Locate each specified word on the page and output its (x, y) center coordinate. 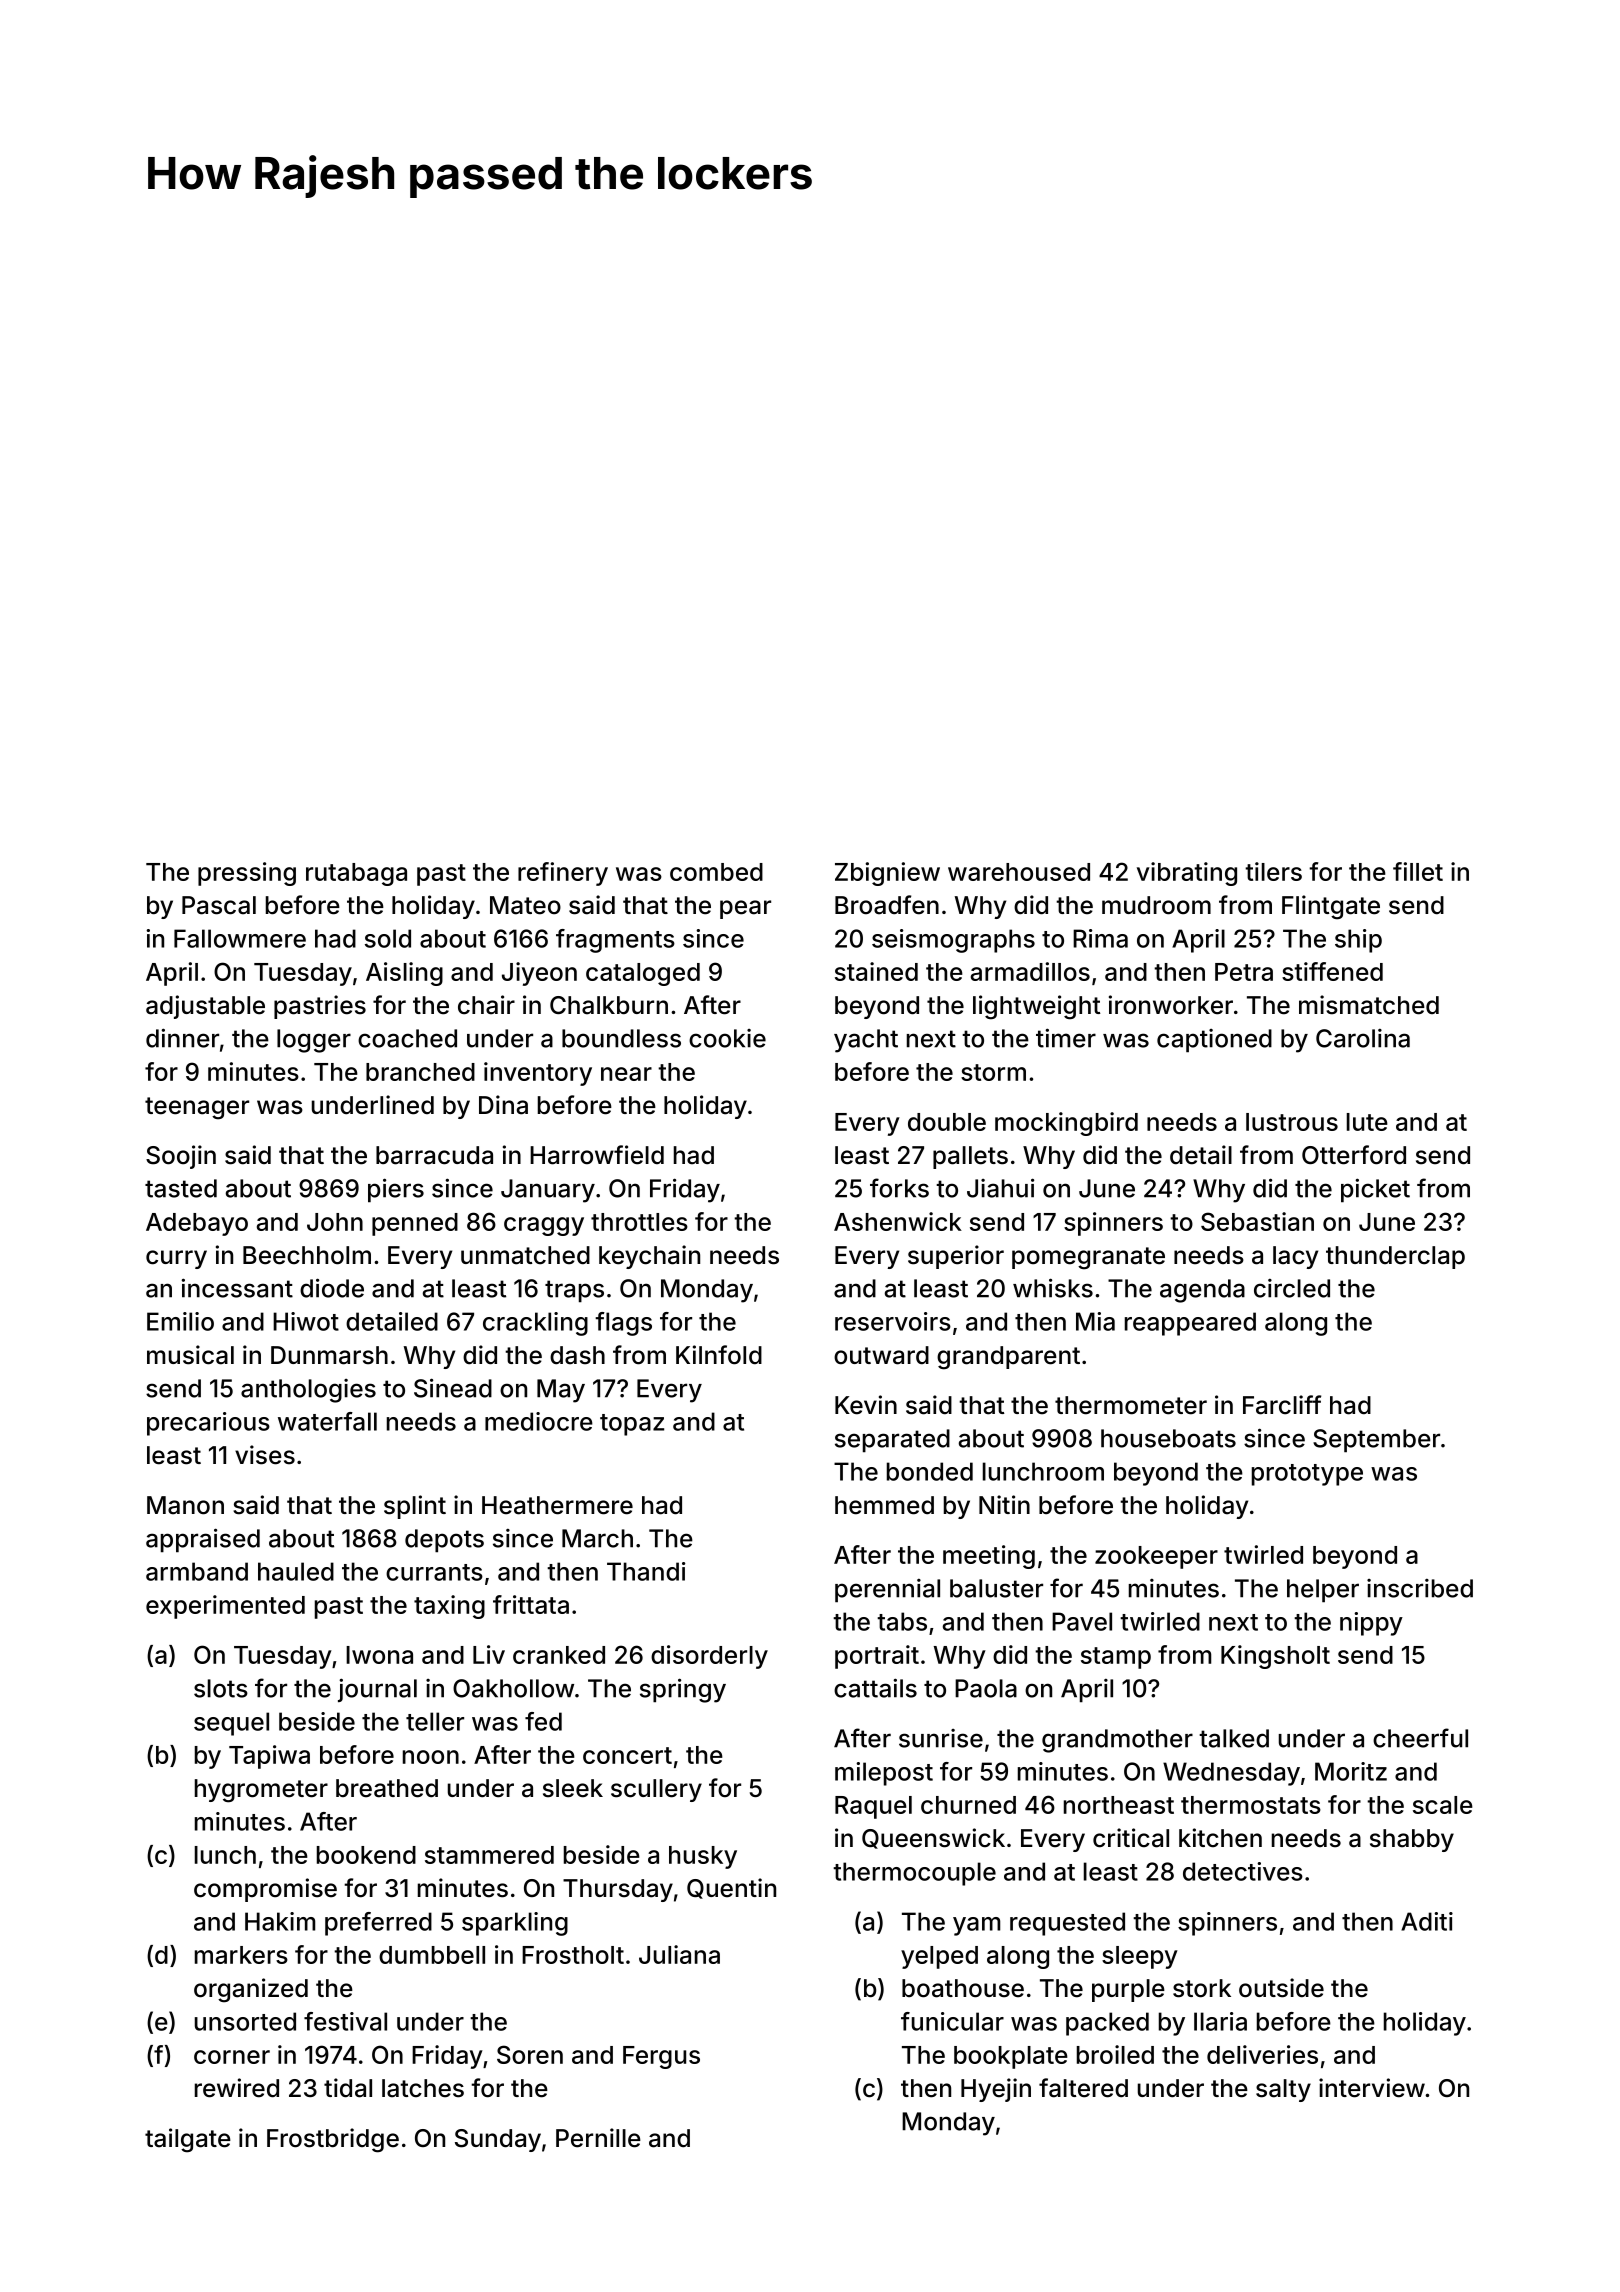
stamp (1116, 1658)
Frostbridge (333, 2140)
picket (1375, 1190)
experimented (225, 1607)
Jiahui (1000, 1188)
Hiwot (306, 1321)
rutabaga (356, 874)
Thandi (646, 1571)
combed (716, 872)
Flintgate (1331, 907)
